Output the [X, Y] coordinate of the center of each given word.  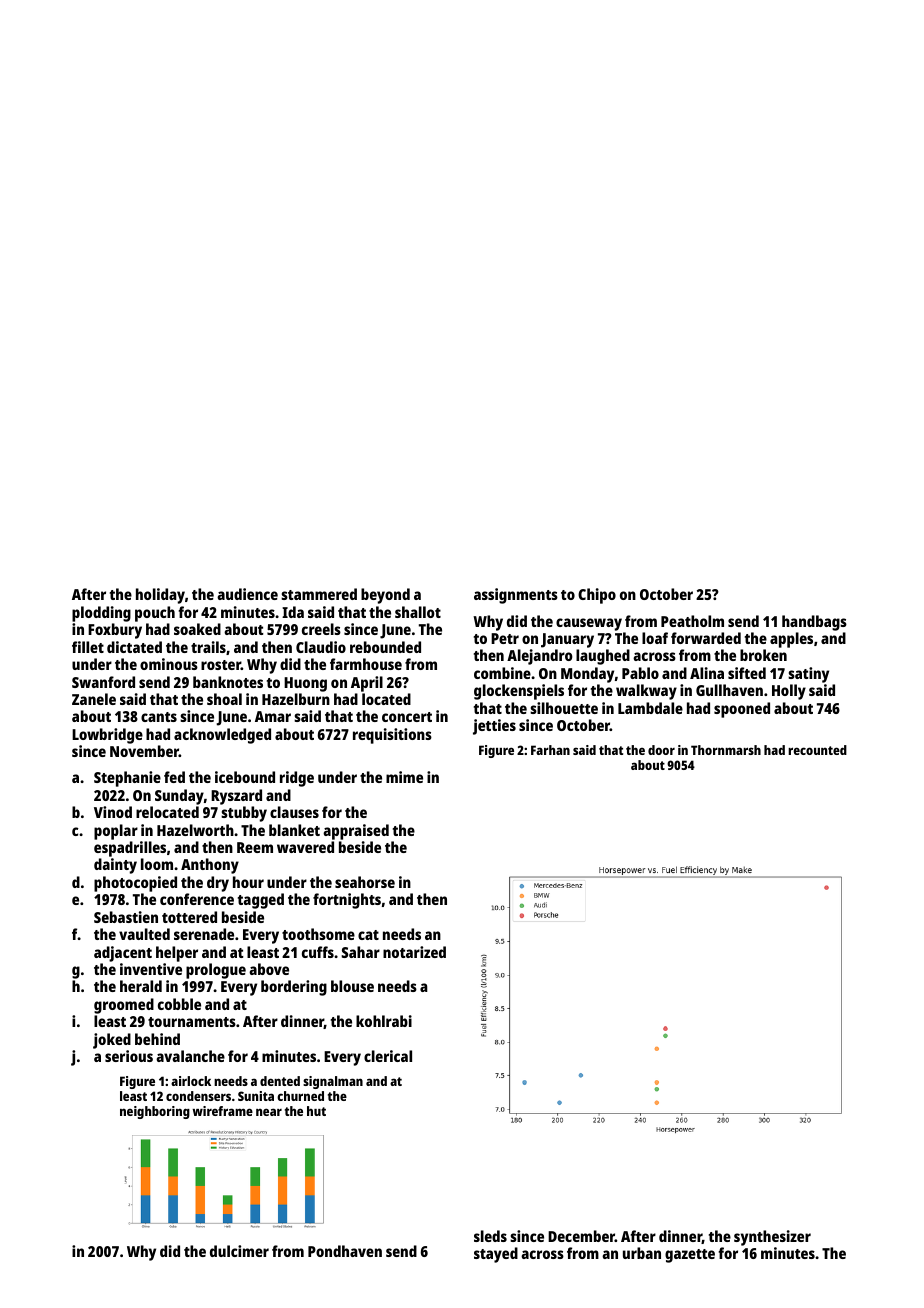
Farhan [550, 750]
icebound [245, 777]
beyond [385, 596]
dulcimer [239, 1251]
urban [642, 1253]
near [269, 1112]
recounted [817, 750]
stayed [496, 1255]
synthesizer [772, 1238]
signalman [333, 1082]
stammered [319, 594]
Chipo [597, 596]
